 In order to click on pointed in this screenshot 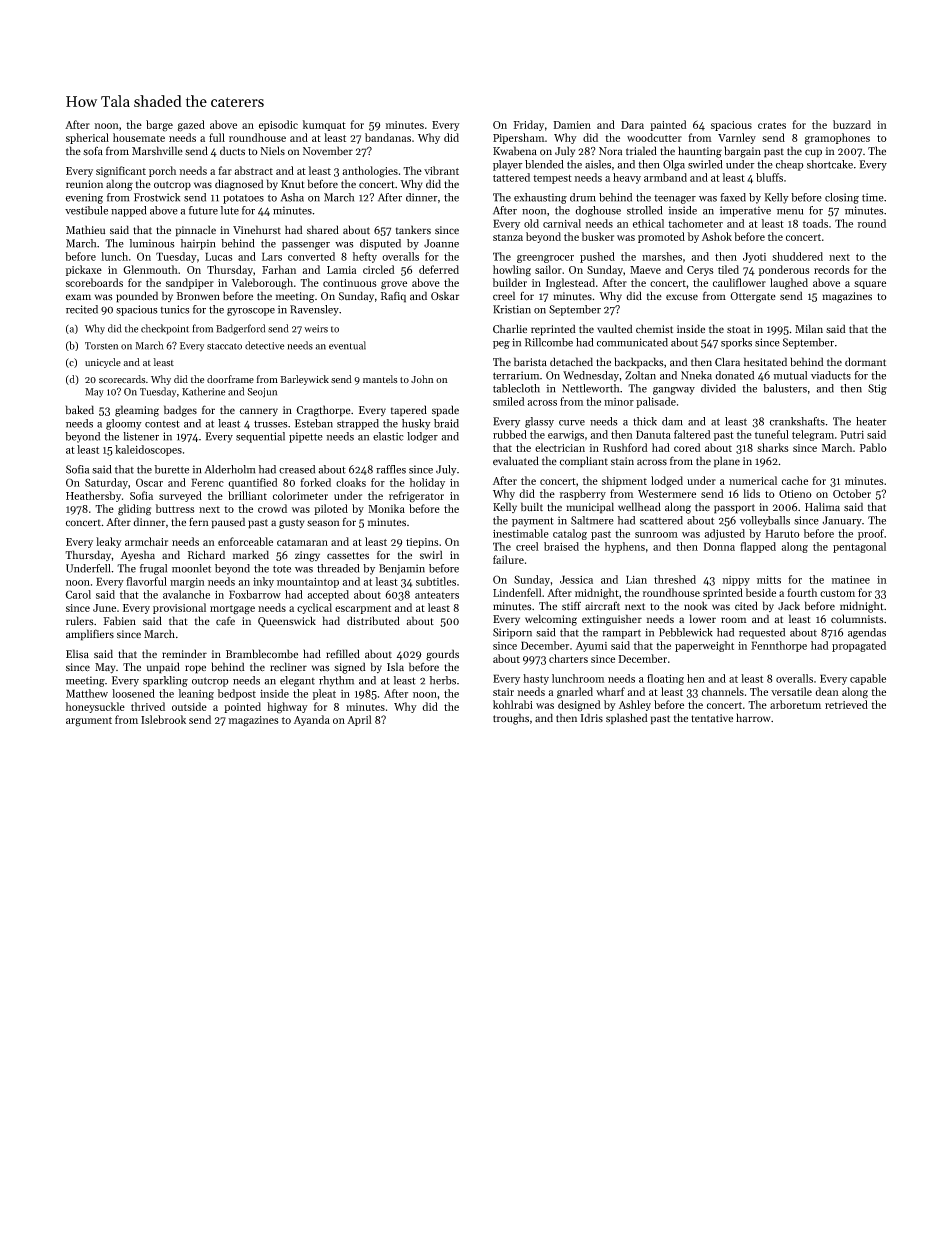, I will do `click(242, 707)`.
